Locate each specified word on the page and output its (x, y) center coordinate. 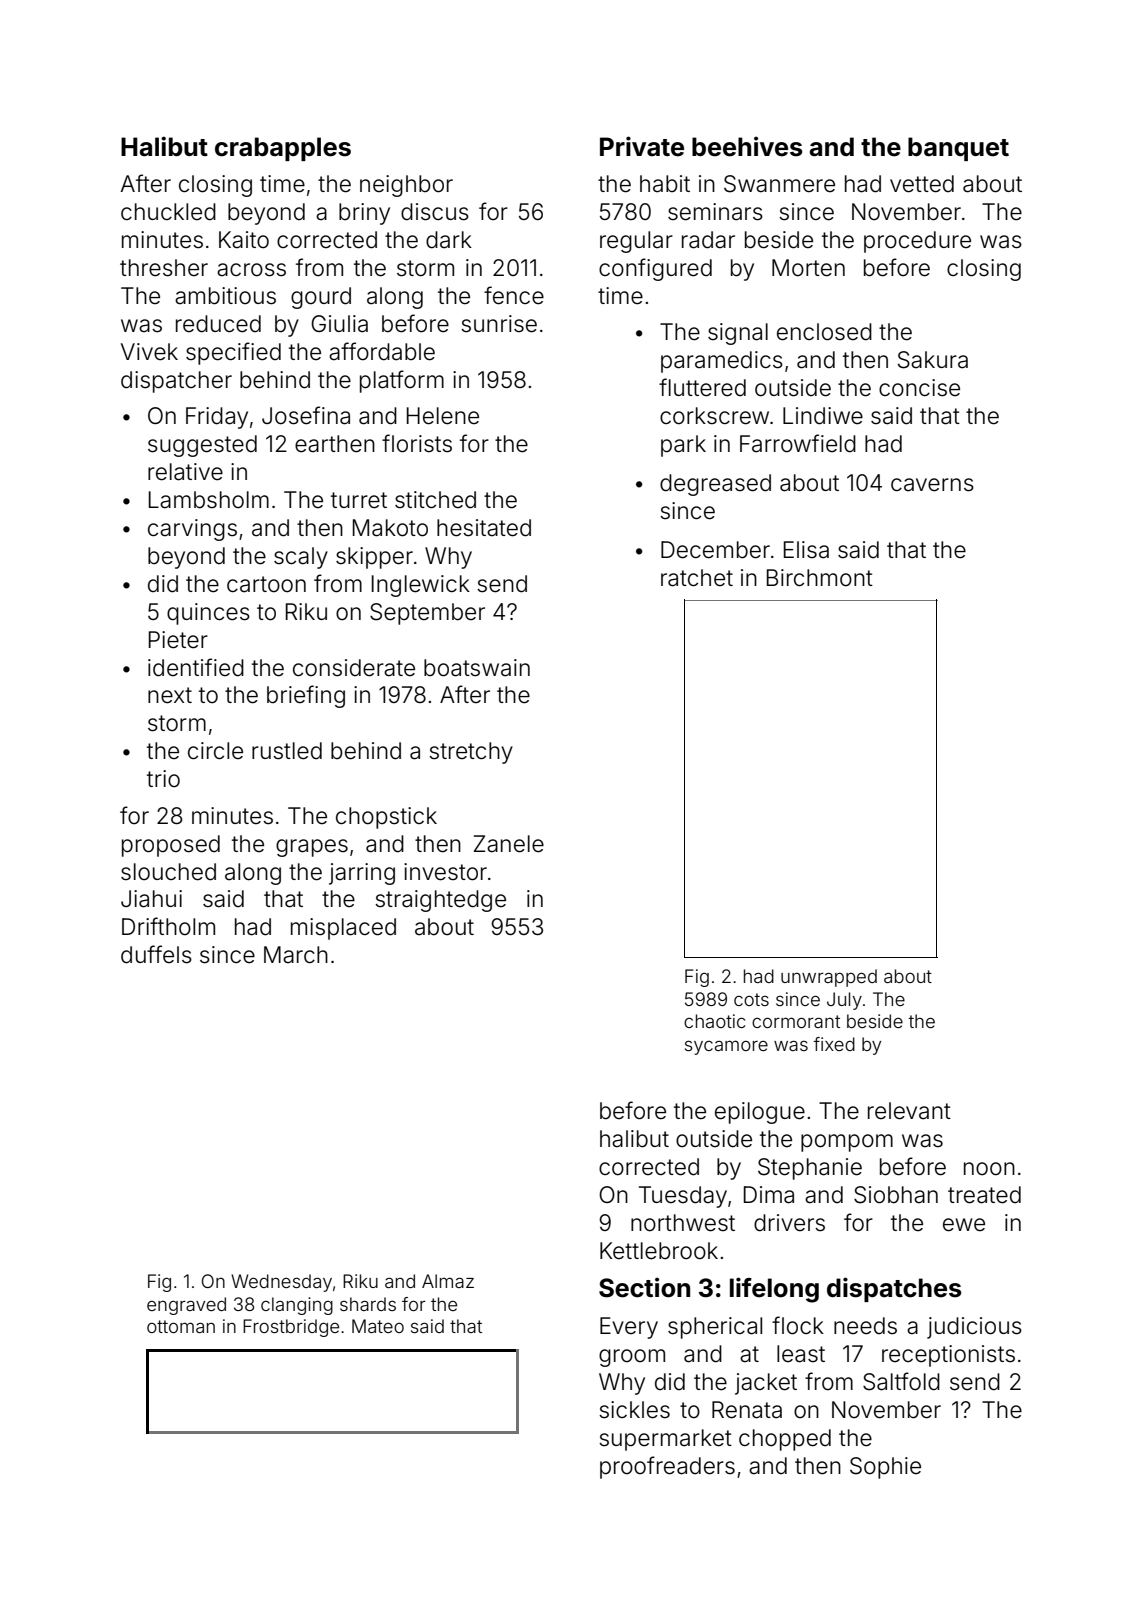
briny (364, 214)
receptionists (948, 1356)
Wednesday (281, 1283)
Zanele (509, 844)
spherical (715, 1328)
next (170, 695)
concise (919, 388)
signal (738, 334)
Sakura (933, 360)
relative (185, 472)
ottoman (181, 1326)
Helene (443, 416)
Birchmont (820, 578)
